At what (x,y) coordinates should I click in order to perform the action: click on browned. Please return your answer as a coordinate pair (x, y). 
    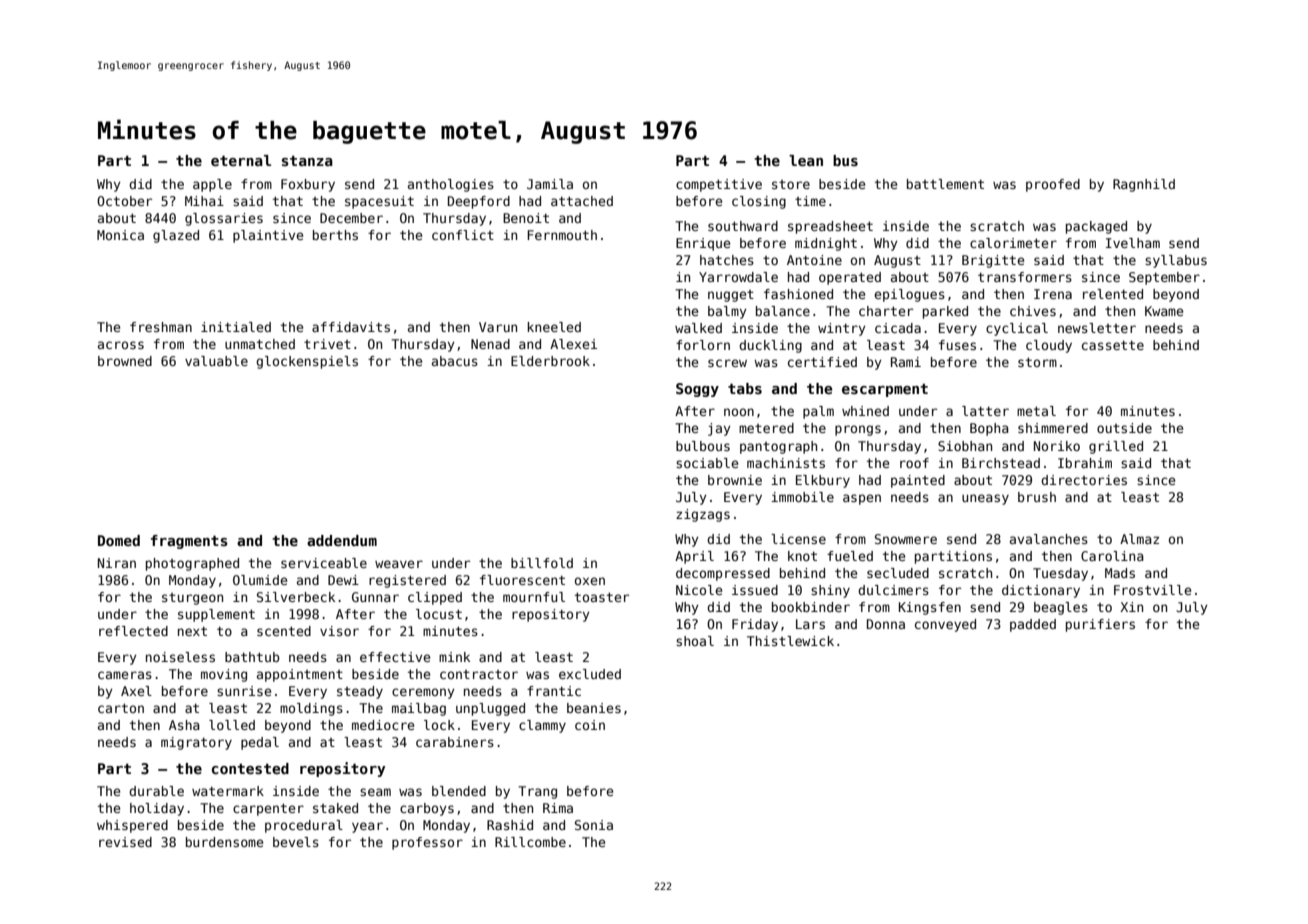
    Looking at the image, I should click on (125, 361).
